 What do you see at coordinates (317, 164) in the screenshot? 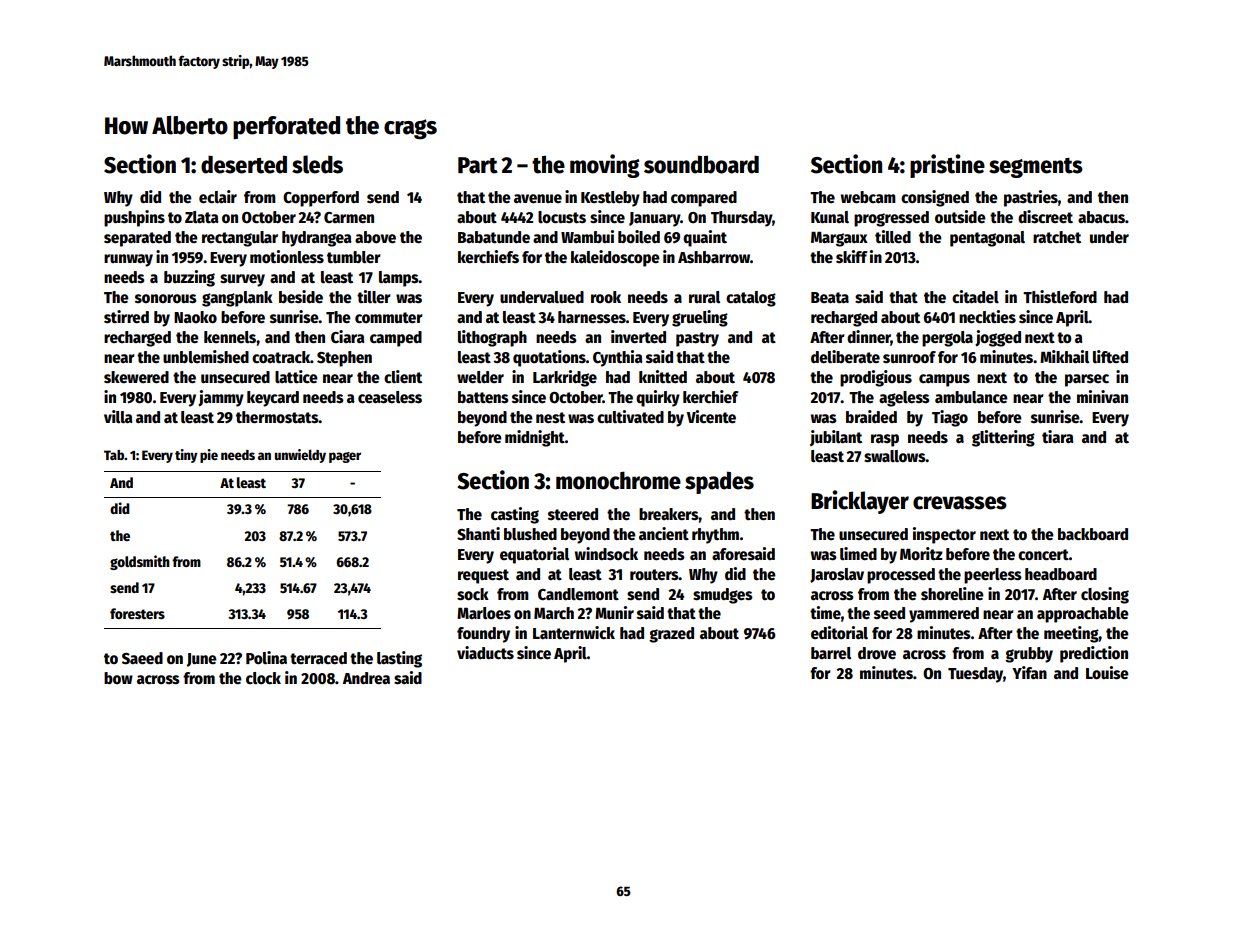
I see `sleds` at bounding box center [317, 164].
